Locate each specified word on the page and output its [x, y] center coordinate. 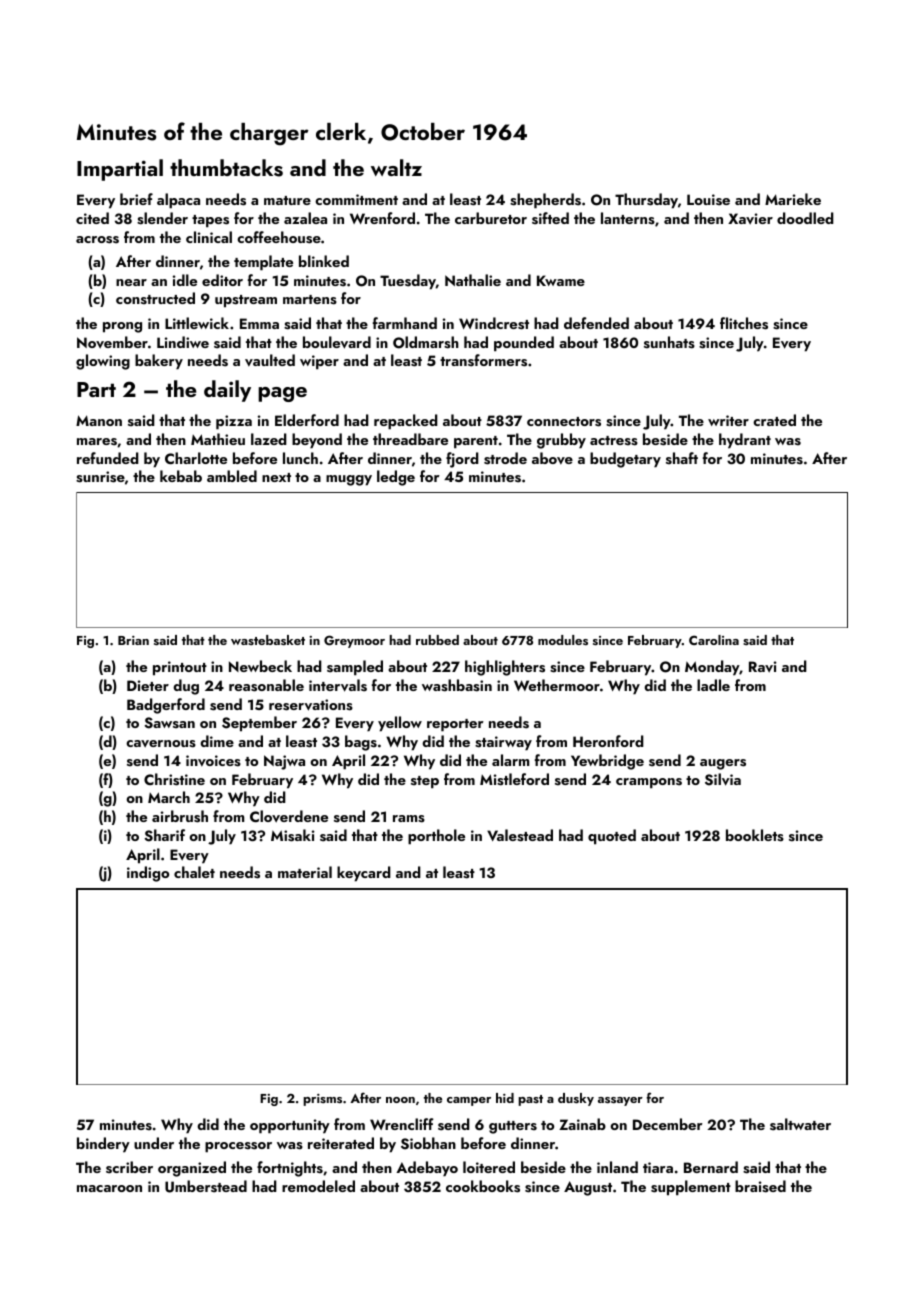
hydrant [745, 441]
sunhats [669, 342]
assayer [620, 1101]
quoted [612, 837]
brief [136, 199]
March [169, 797]
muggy [349, 480]
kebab [181, 476]
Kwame [561, 280]
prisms [322, 1100]
